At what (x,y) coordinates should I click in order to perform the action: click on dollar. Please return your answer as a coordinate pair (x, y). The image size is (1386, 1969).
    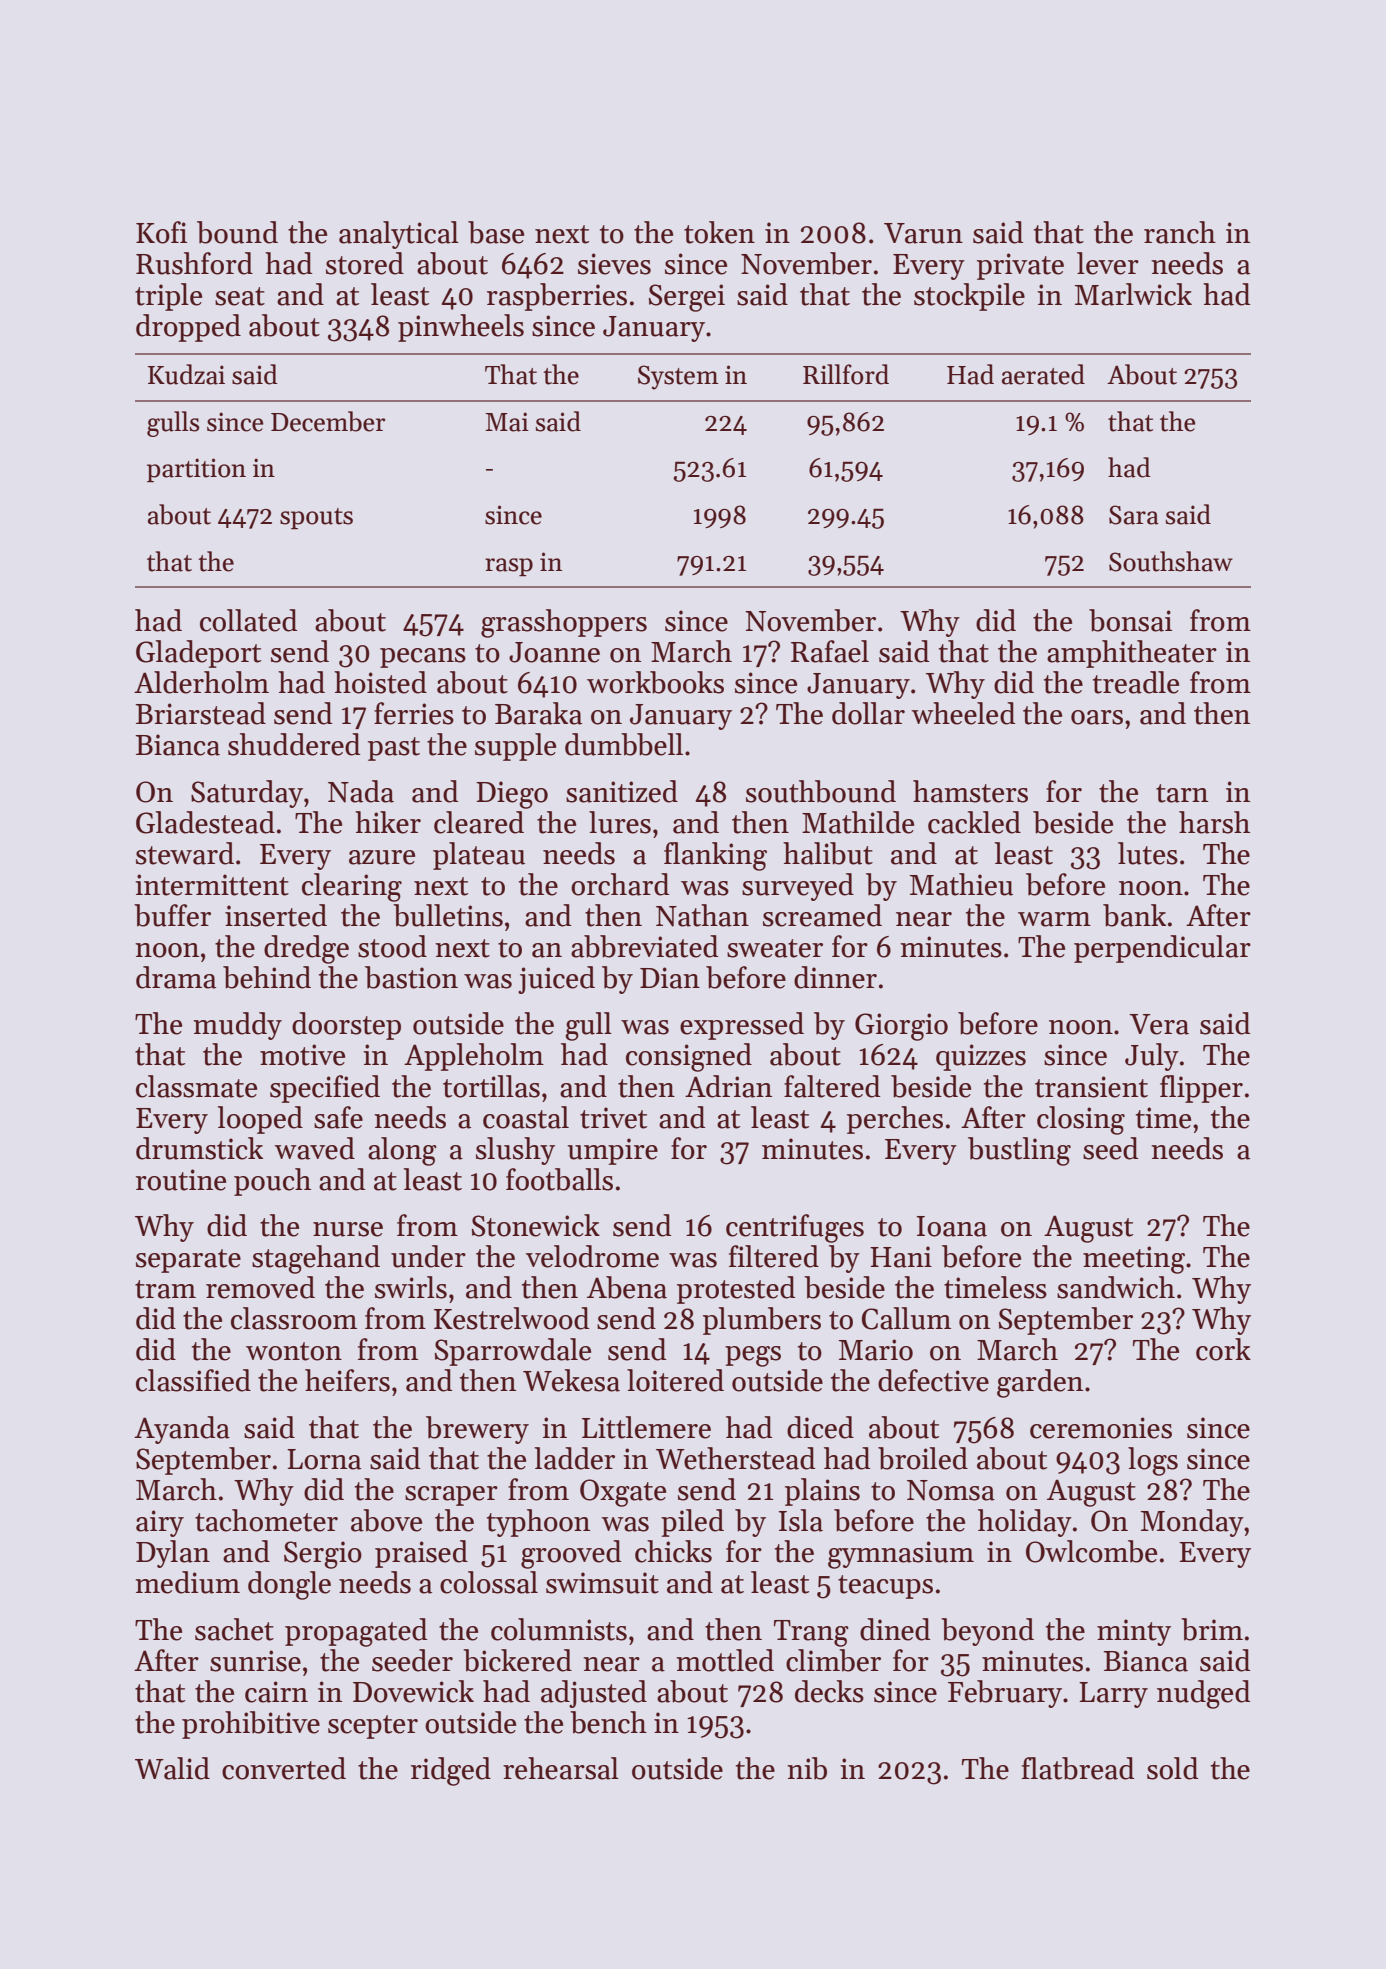
    Looking at the image, I should click on (868, 713).
